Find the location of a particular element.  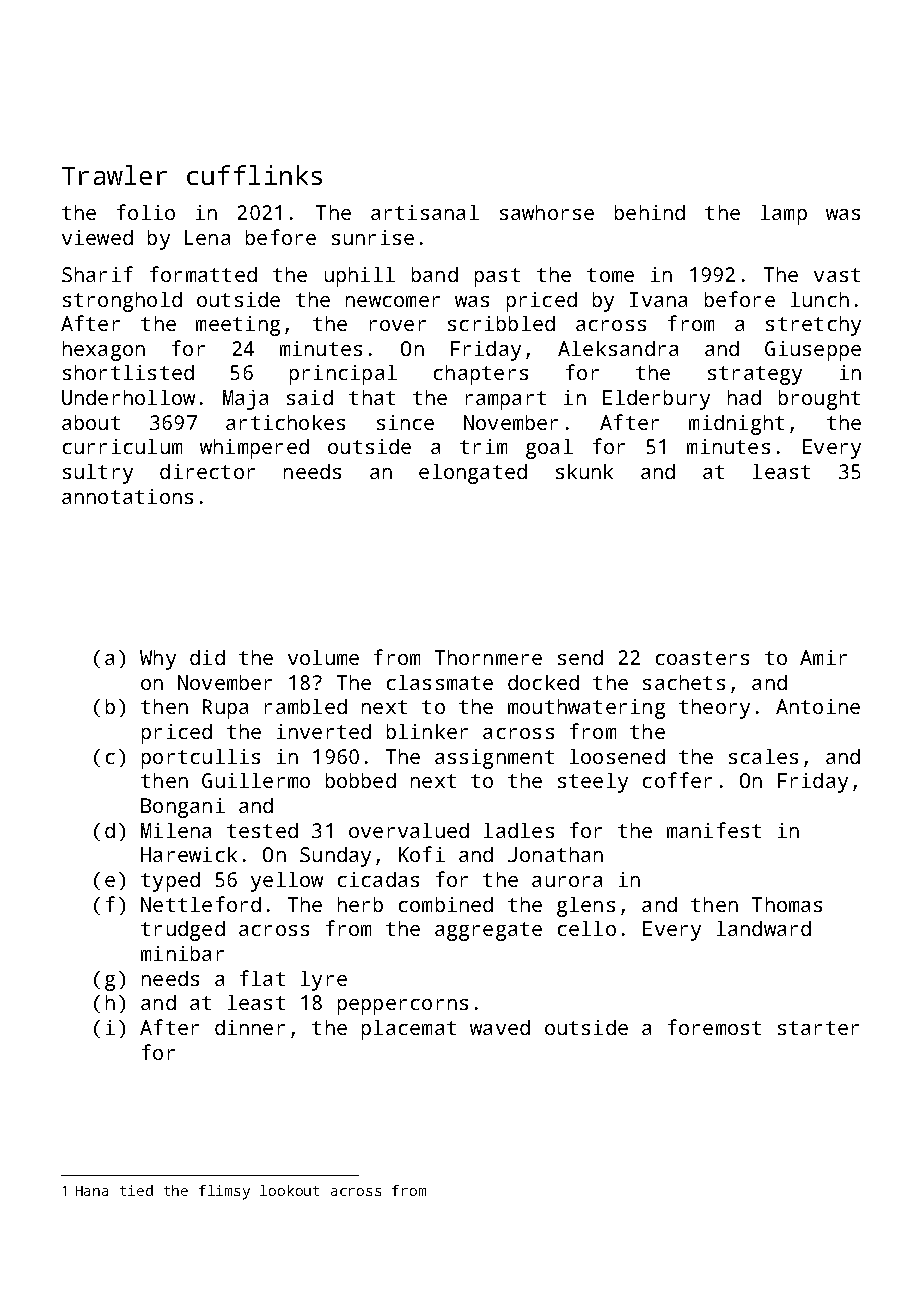

midnight is located at coordinates (736, 425).
